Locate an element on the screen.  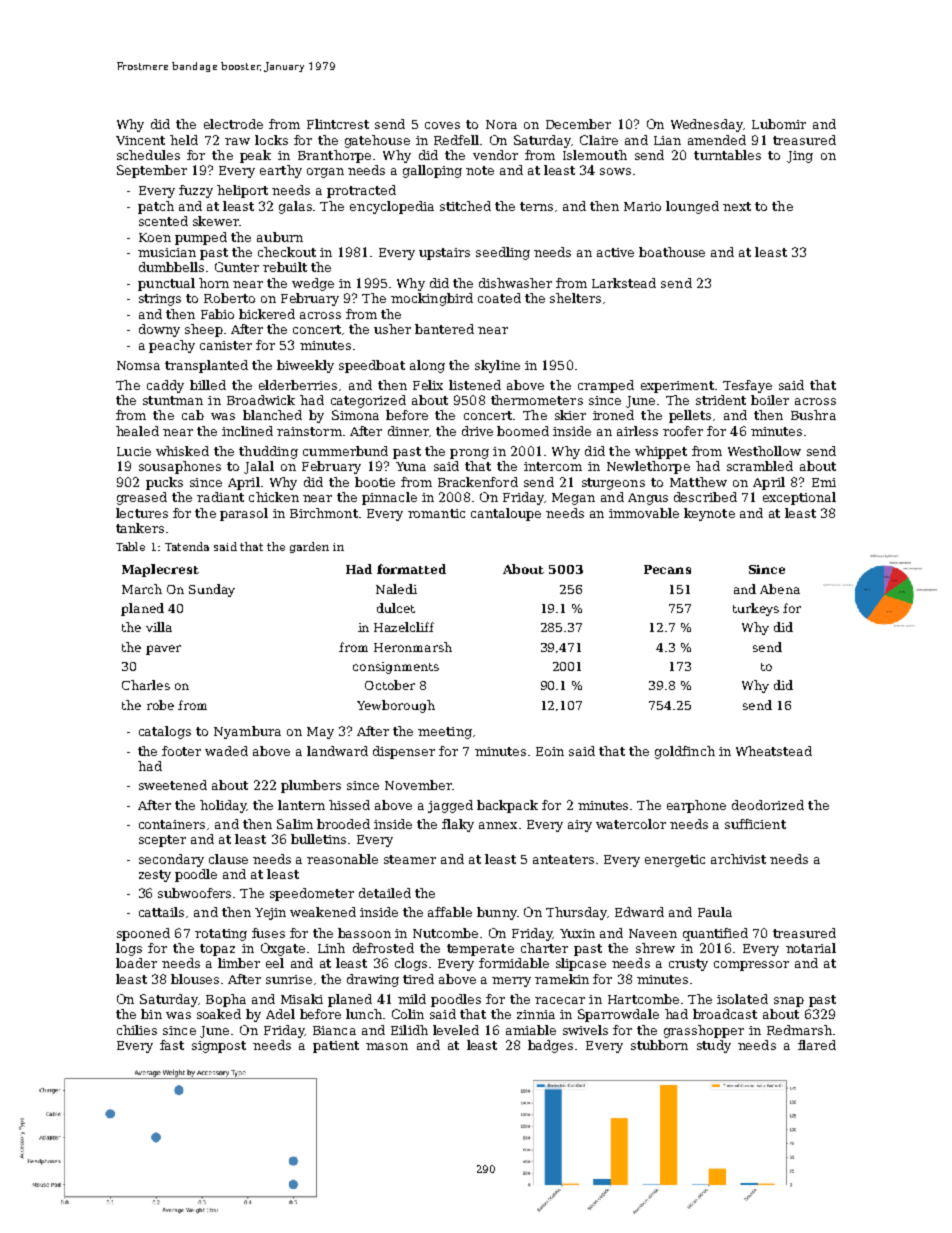
badges is located at coordinates (550, 1046).
